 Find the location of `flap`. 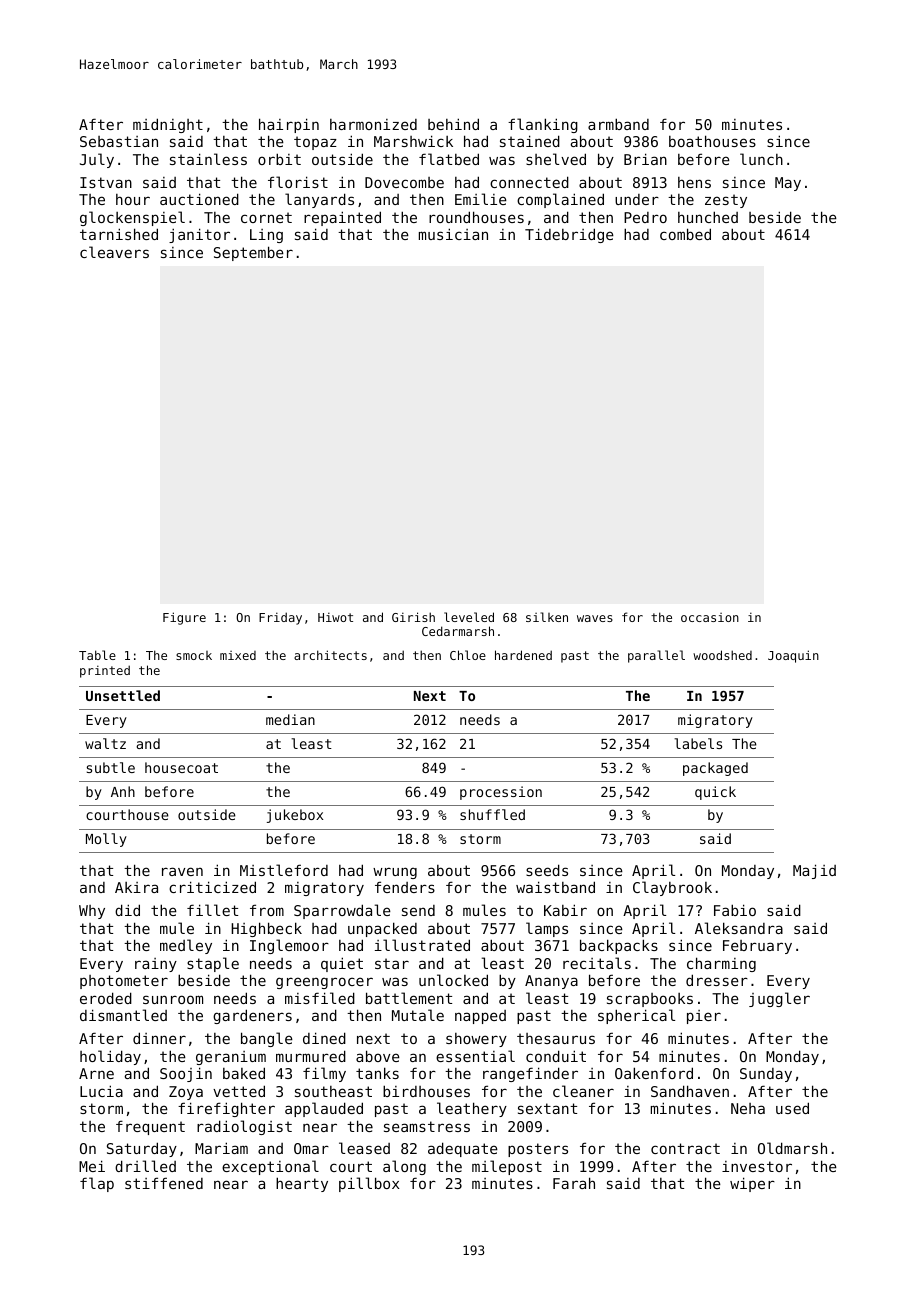

flap is located at coordinates (97, 1184).
